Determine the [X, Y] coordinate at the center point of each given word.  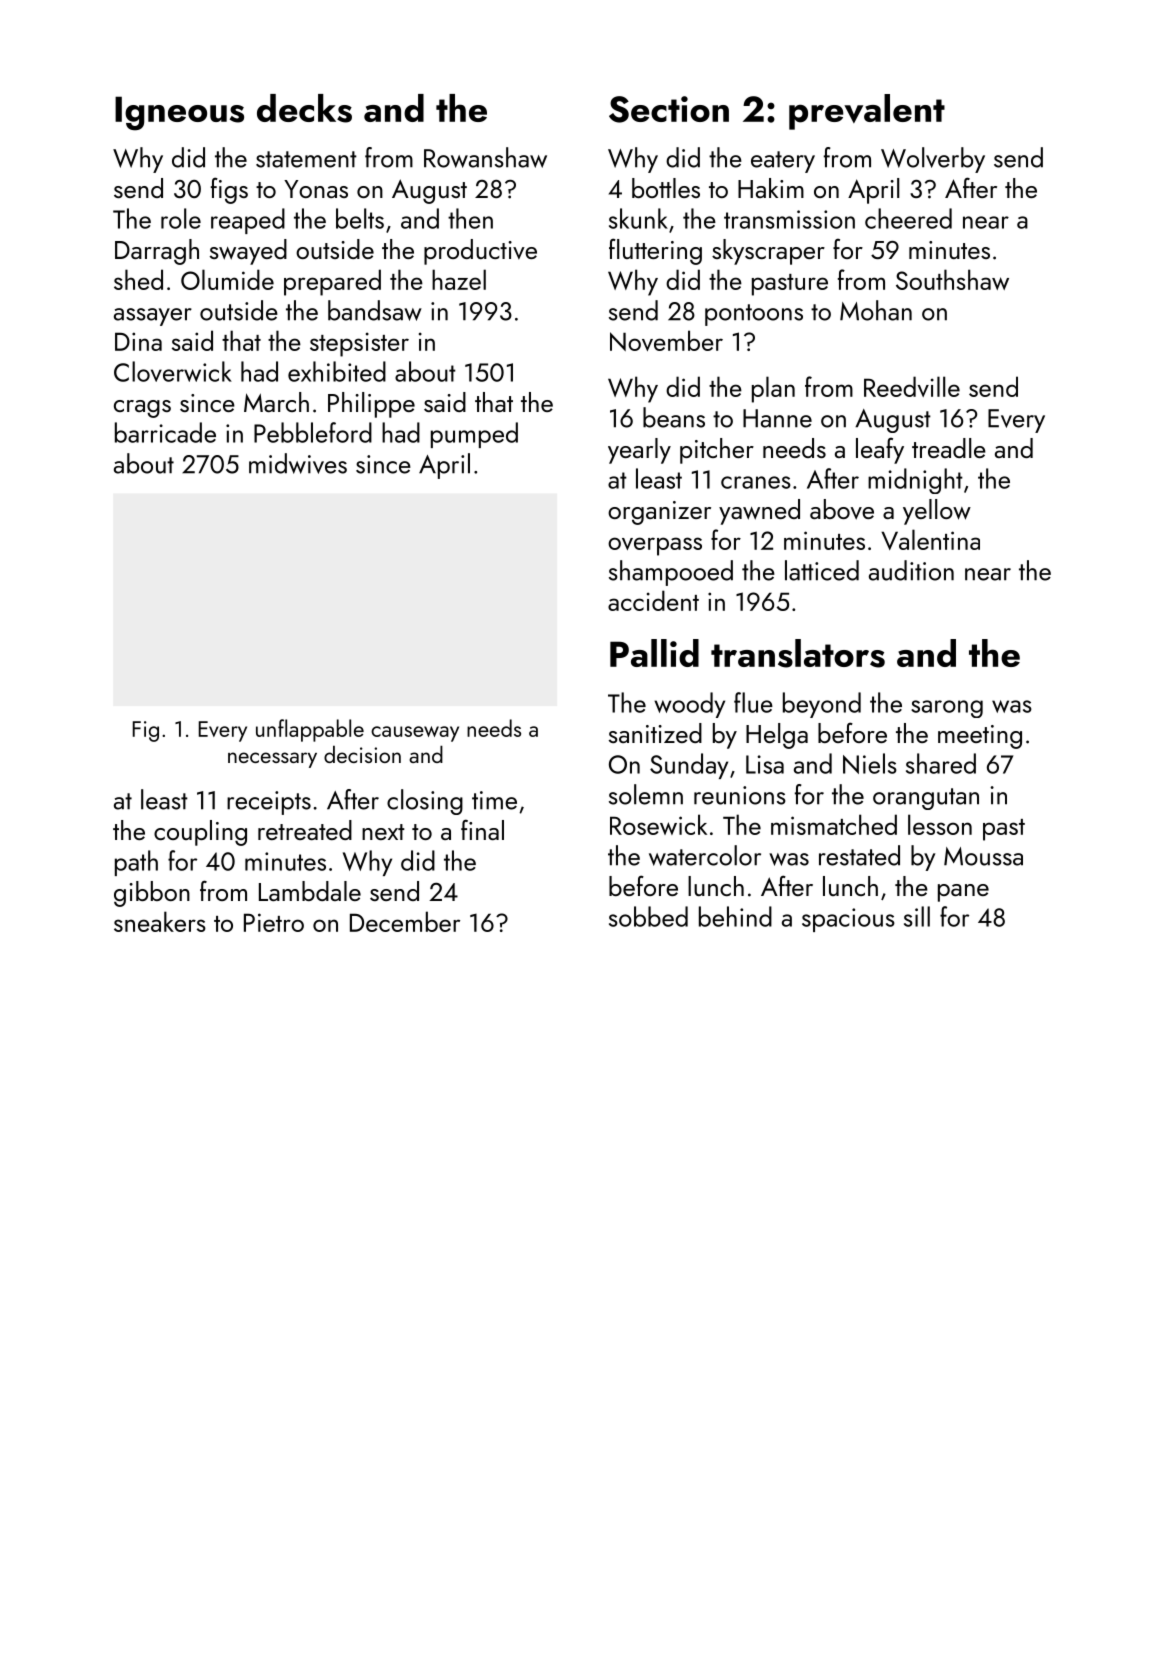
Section [669, 109]
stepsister [359, 344]
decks [304, 108]
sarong [947, 709]
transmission [789, 219]
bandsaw [375, 310]
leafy [880, 451]
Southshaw [952, 279]
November [666, 340]
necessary [272, 760]
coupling [200, 833]
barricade [165, 432]
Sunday [689, 766]
